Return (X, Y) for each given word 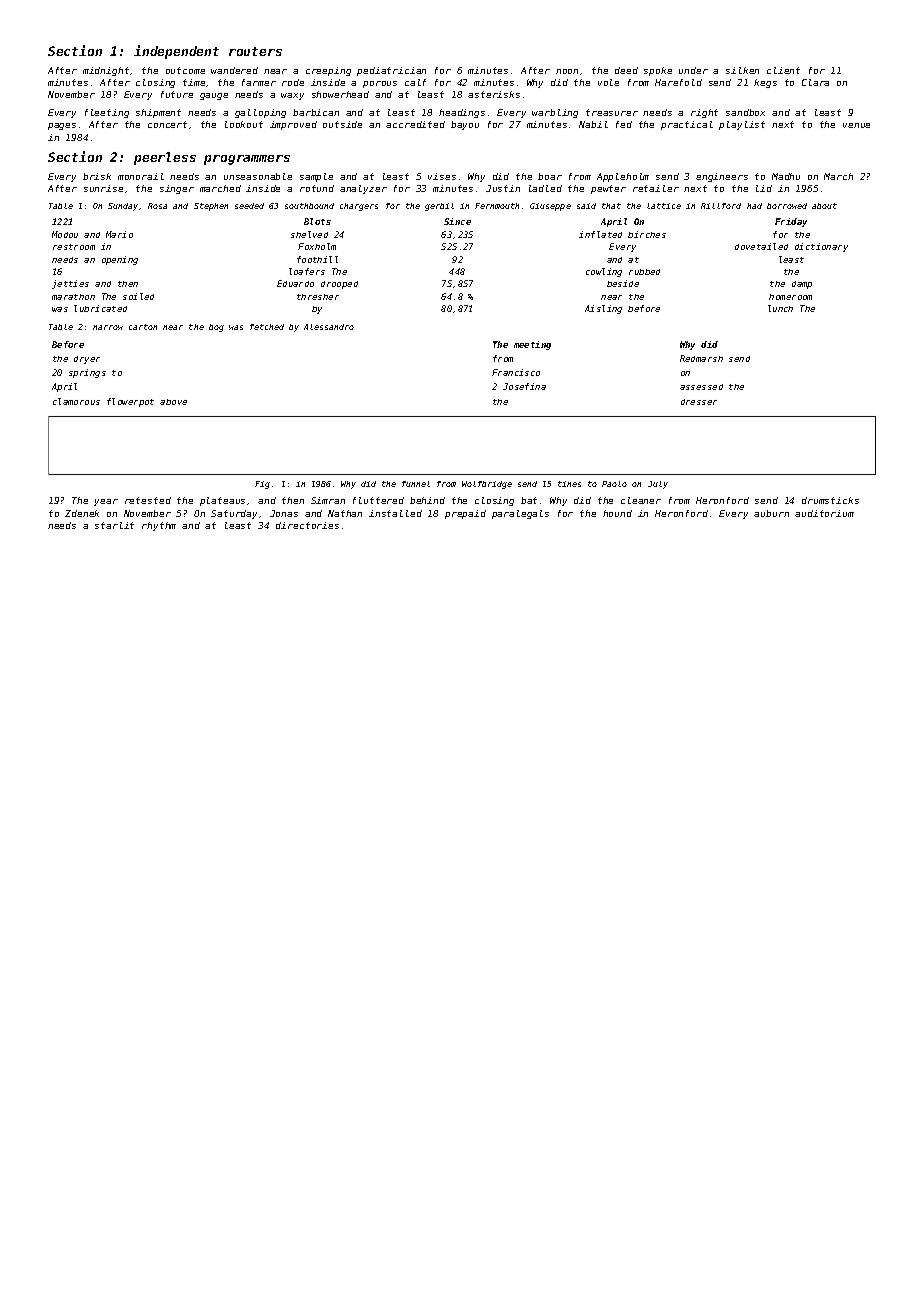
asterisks (494, 94)
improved (293, 125)
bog (216, 328)
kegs (765, 83)
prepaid (465, 514)
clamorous (76, 401)
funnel (416, 484)
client (783, 70)
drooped (339, 285)
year (106, 502)
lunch (780, 308)
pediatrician (391, 71)
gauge (214, 96)
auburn (771, 513)
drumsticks (830, 500)
